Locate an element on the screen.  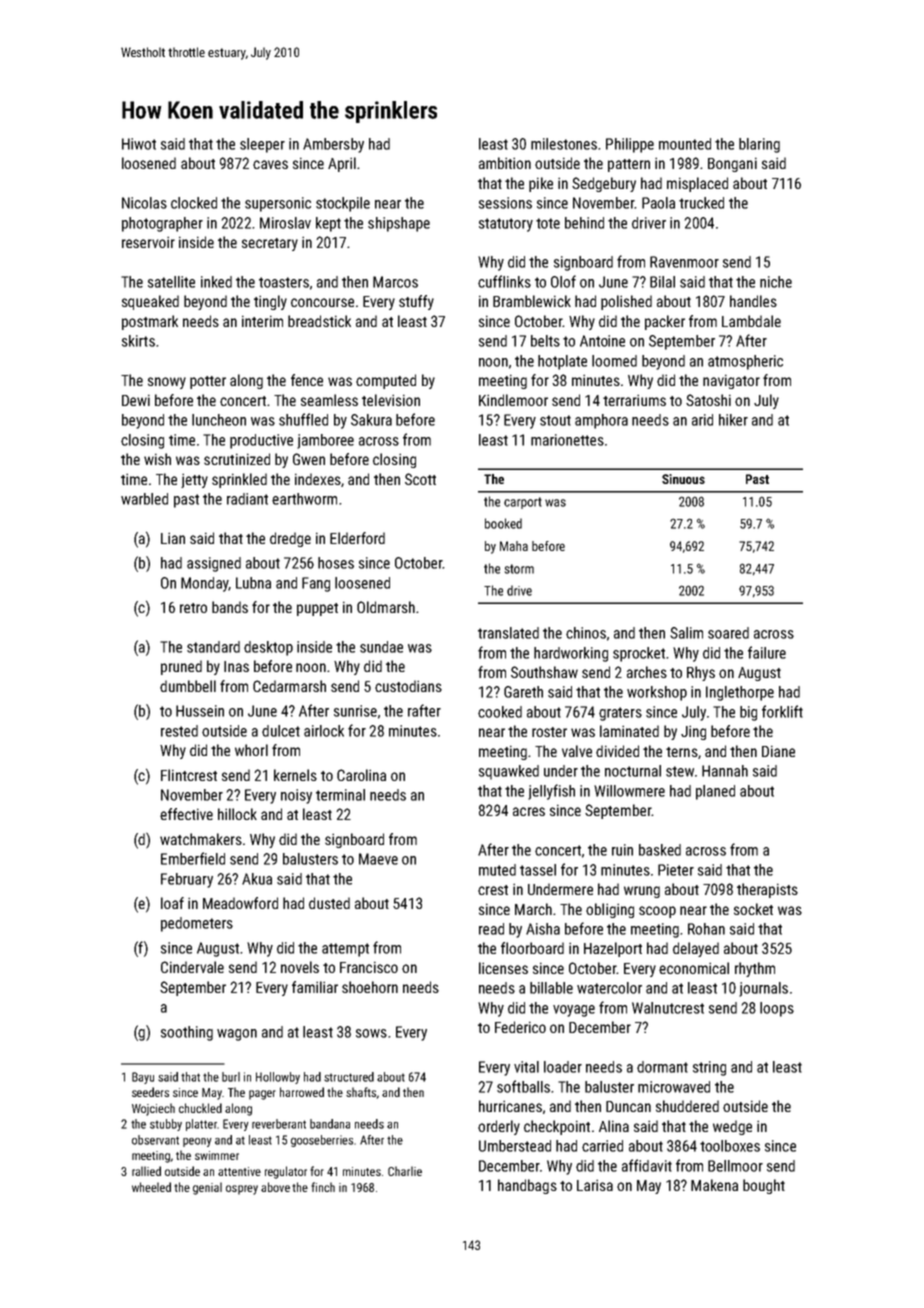
Federico is located at coordinates (520, 1027).
